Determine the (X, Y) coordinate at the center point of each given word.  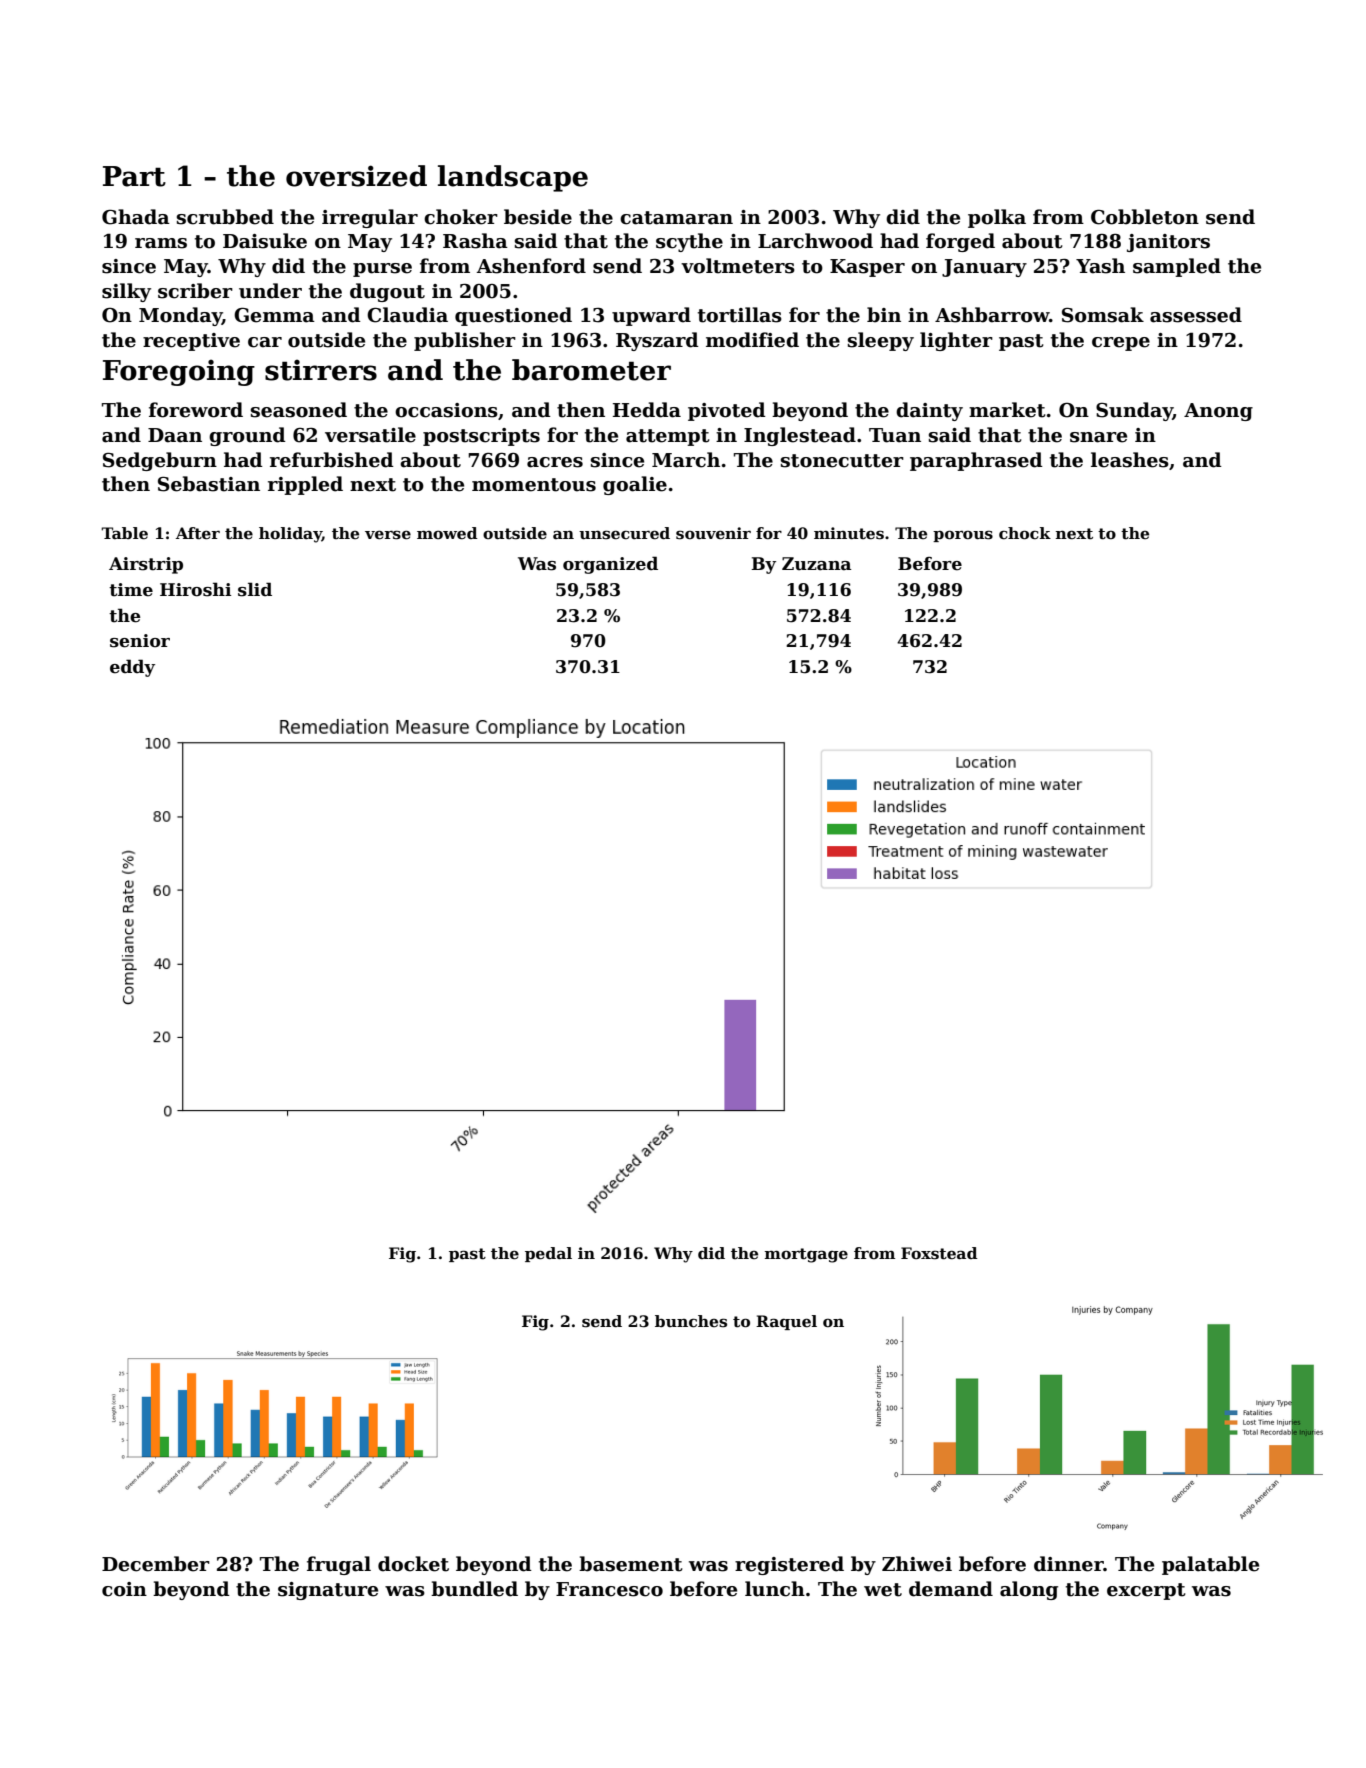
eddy (132, 668)
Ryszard (657, 341)
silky (126, 292)
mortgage (806, 1255)
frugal (339, 1565)
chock (1025, 533)
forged (960, 242)
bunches (691, 1321)
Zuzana (816, 564)
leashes (1130, 460)
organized (610, 565)
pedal (548, 1254)
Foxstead (939, 1253)
